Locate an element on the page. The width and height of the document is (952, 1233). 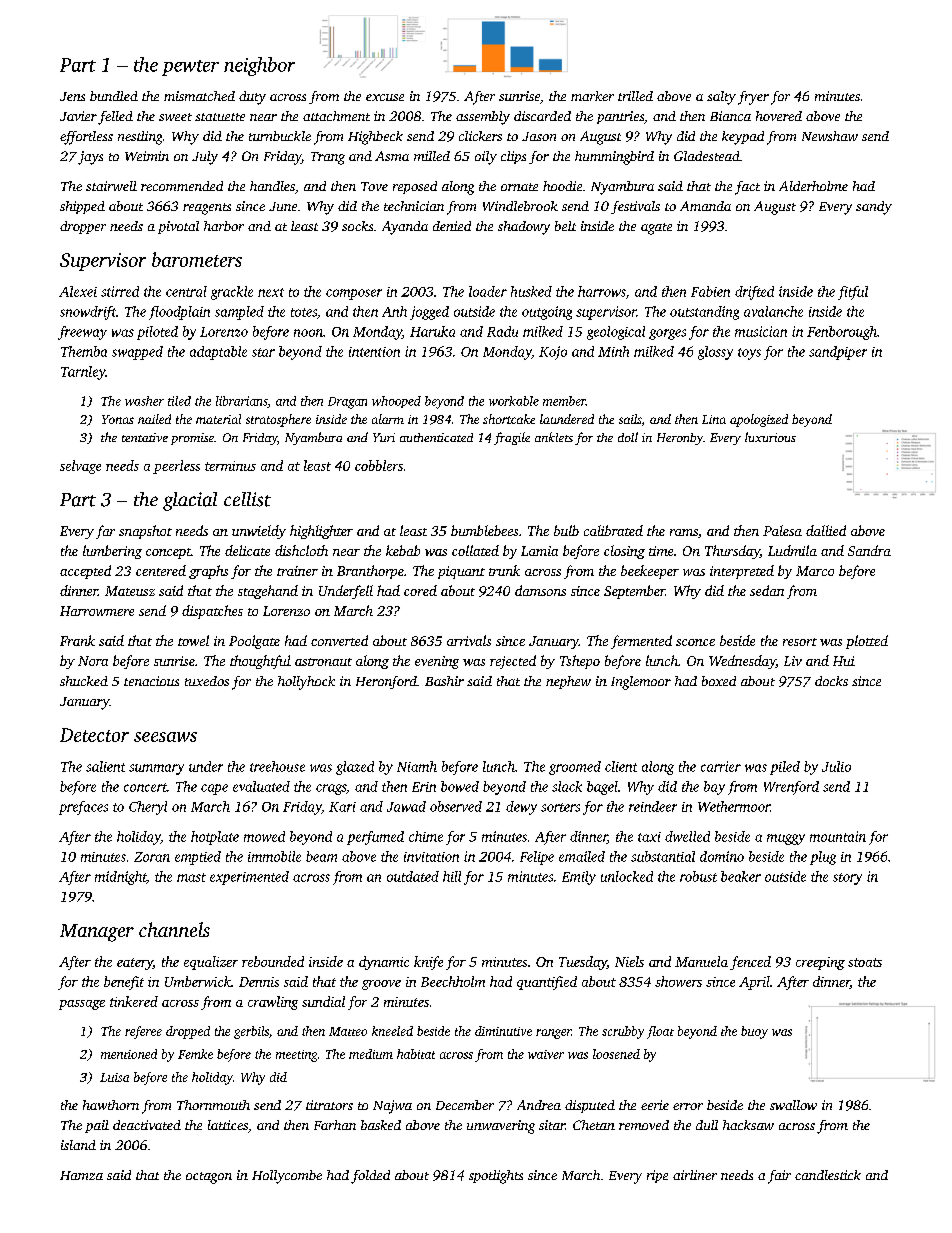
dallied is located at coordinates (826, 530).
